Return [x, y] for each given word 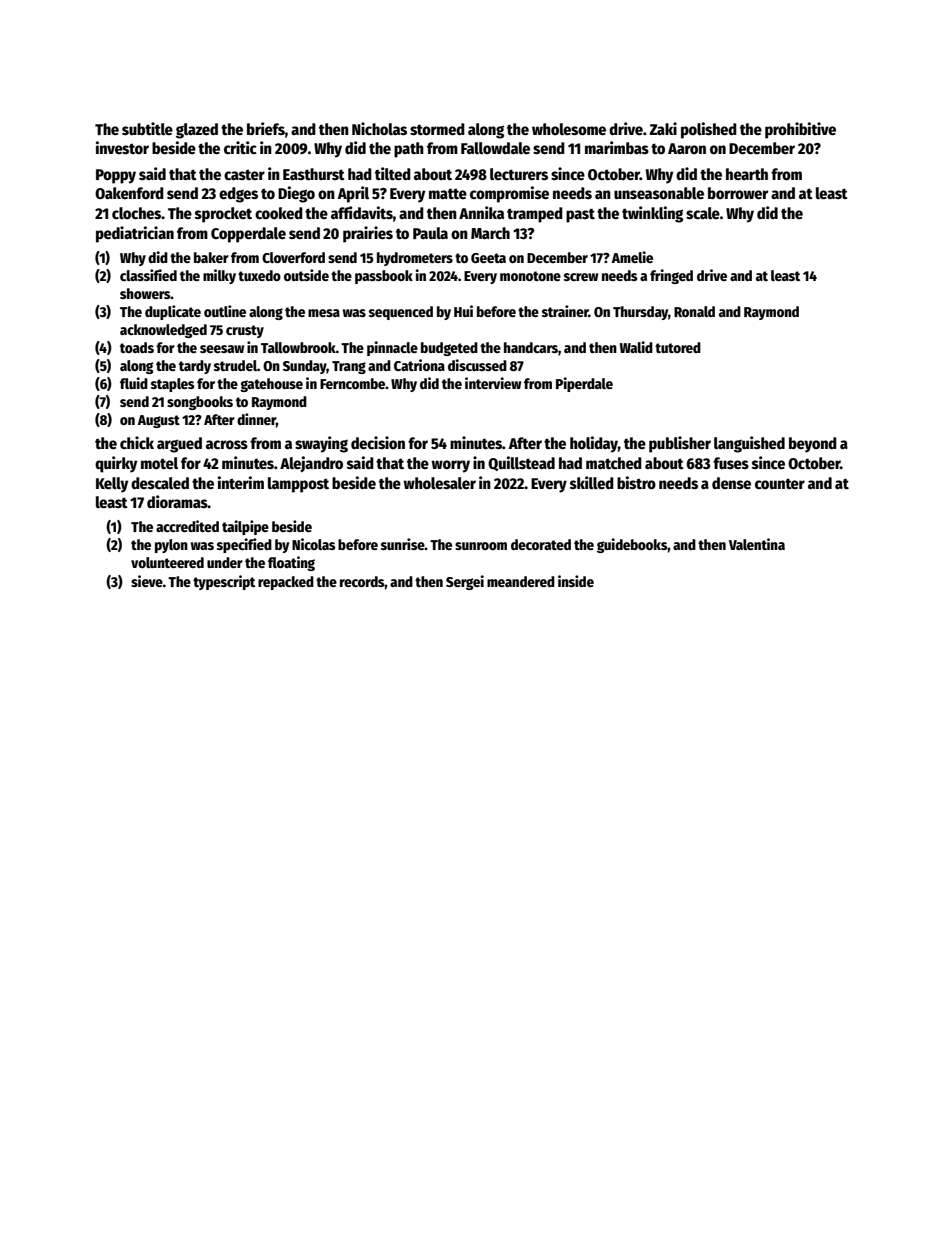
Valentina [757, 544]
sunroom [481, 546]
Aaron [687, 148]
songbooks [200, 403]
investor [122, 148]
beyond [813, 445]
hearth [747, 174]
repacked [286, 583]
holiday [594, 444]
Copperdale [248, 235]
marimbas [617, 147]
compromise [509, 194]
